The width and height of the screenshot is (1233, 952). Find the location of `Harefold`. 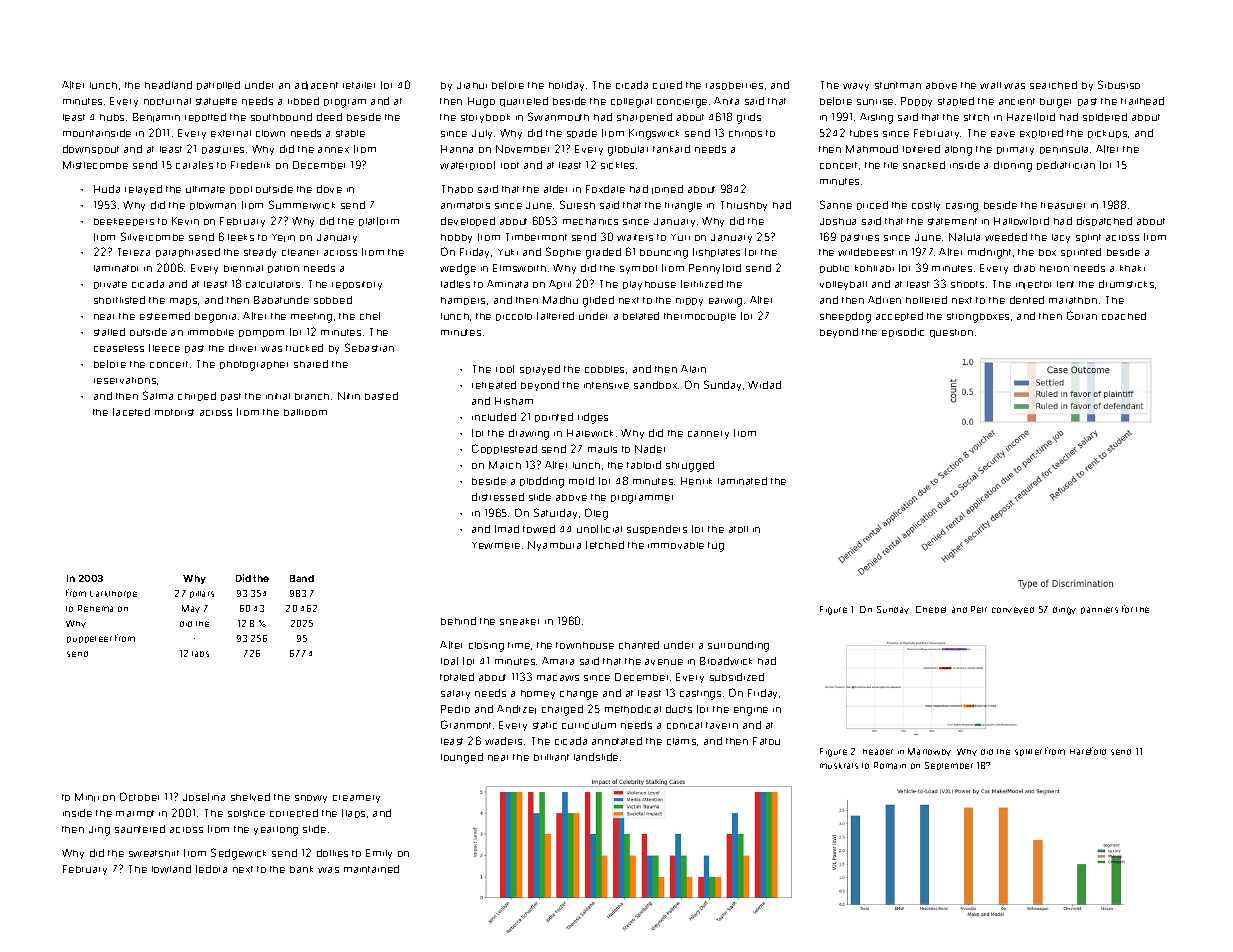

Harefold is located at coordinates (1088, 751).
